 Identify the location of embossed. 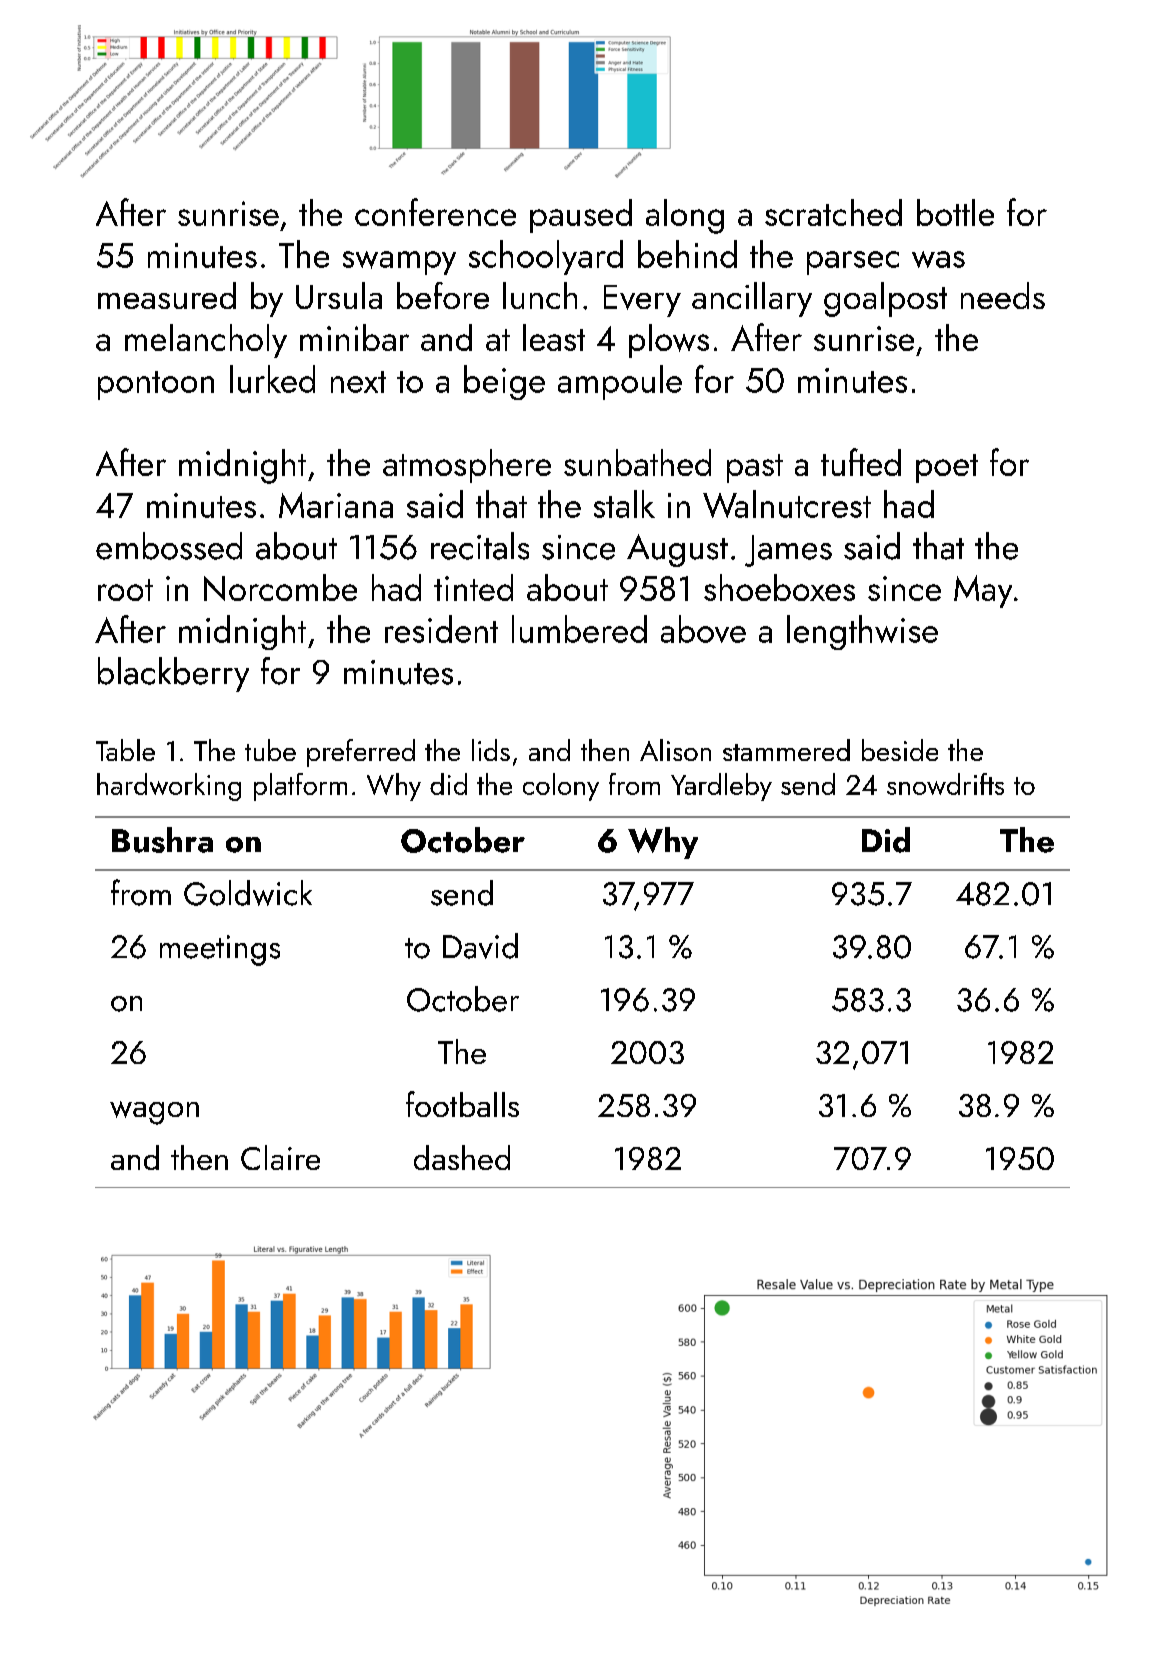
(169, 546).
